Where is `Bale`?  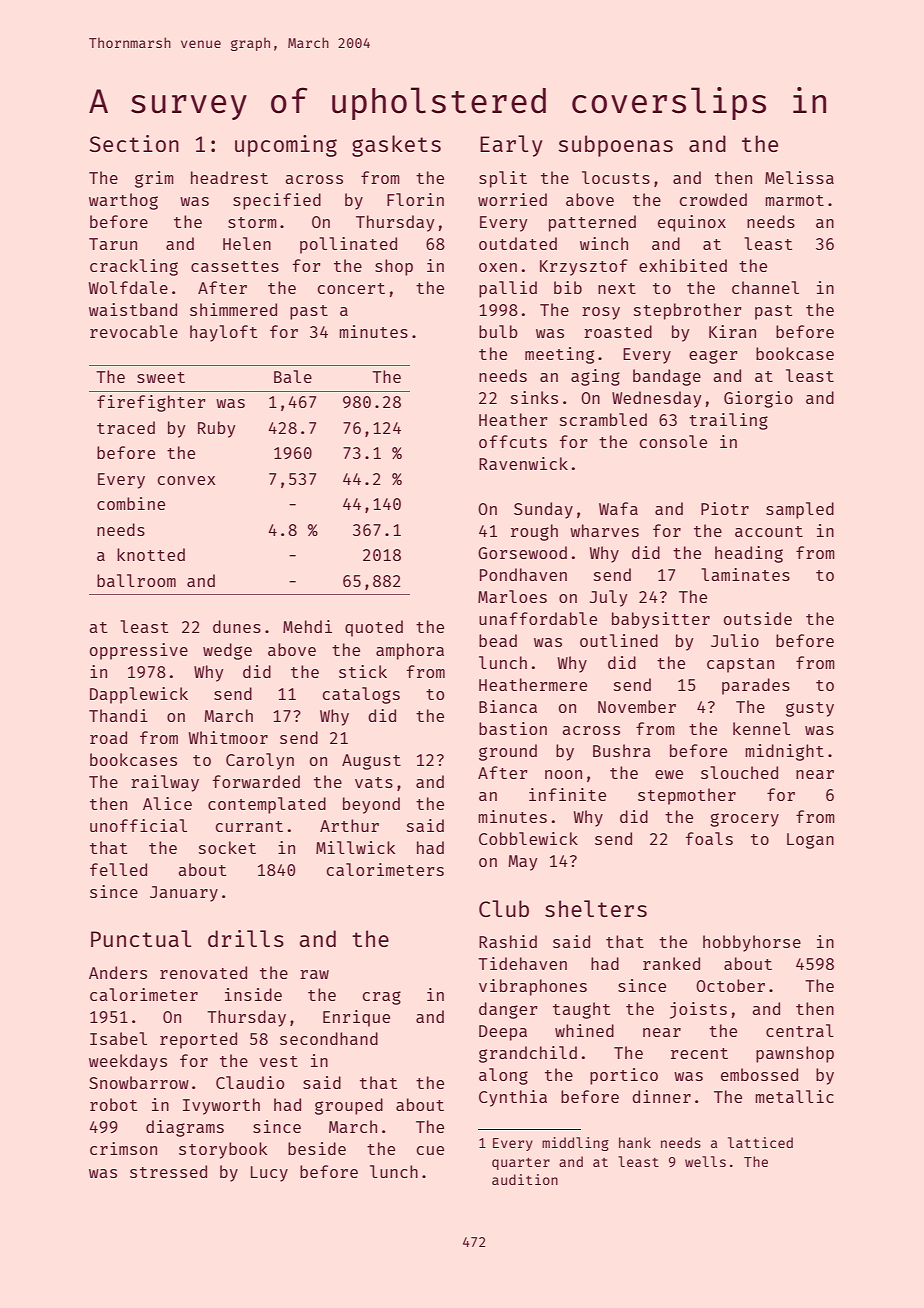
Bale is located at coordinates (293, 376).
